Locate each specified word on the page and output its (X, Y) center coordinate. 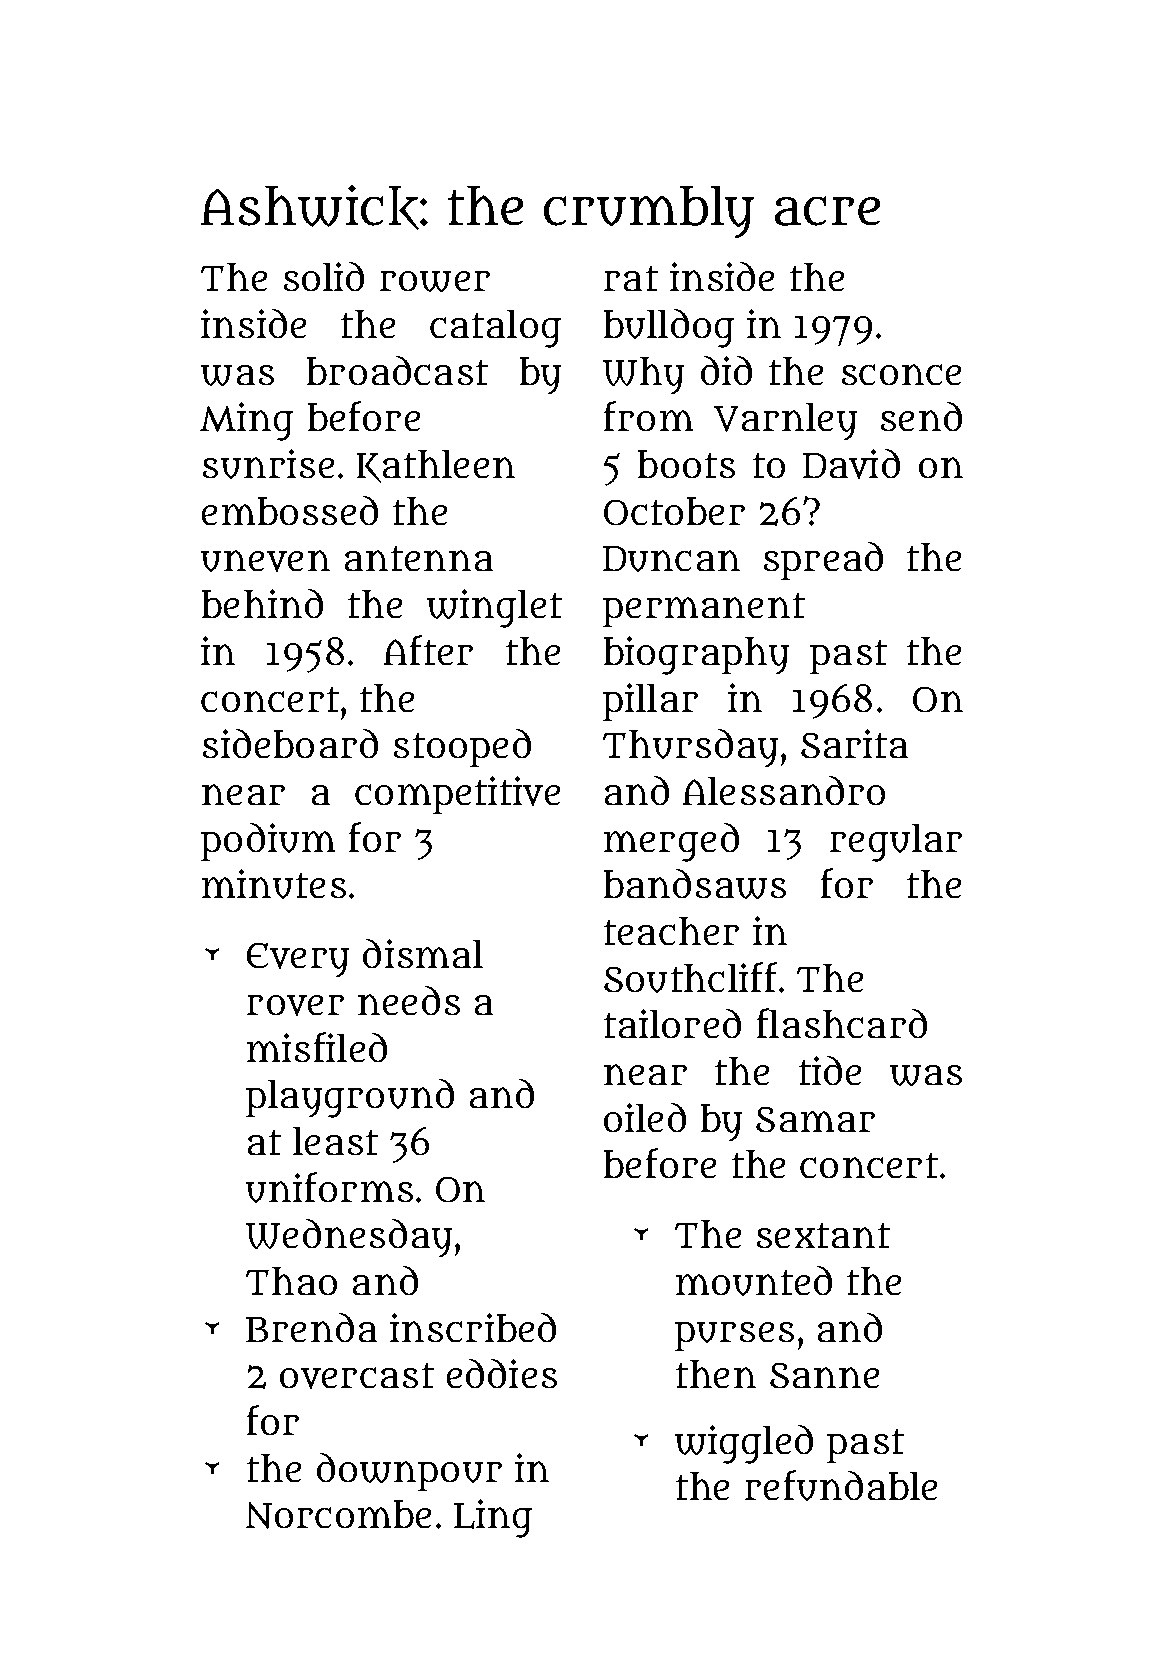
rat (631, 278)
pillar (650, 702)
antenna (419, 558)
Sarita (854, 743)
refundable (841, 1485)
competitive (457, 795)
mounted (754, 1281)
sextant (823, 1235)
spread (823, 561)
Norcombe (338, 1514)
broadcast (397, 370)
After (428, 650)
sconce (901, 374)
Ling (493, 1518)
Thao (291, 1281)
